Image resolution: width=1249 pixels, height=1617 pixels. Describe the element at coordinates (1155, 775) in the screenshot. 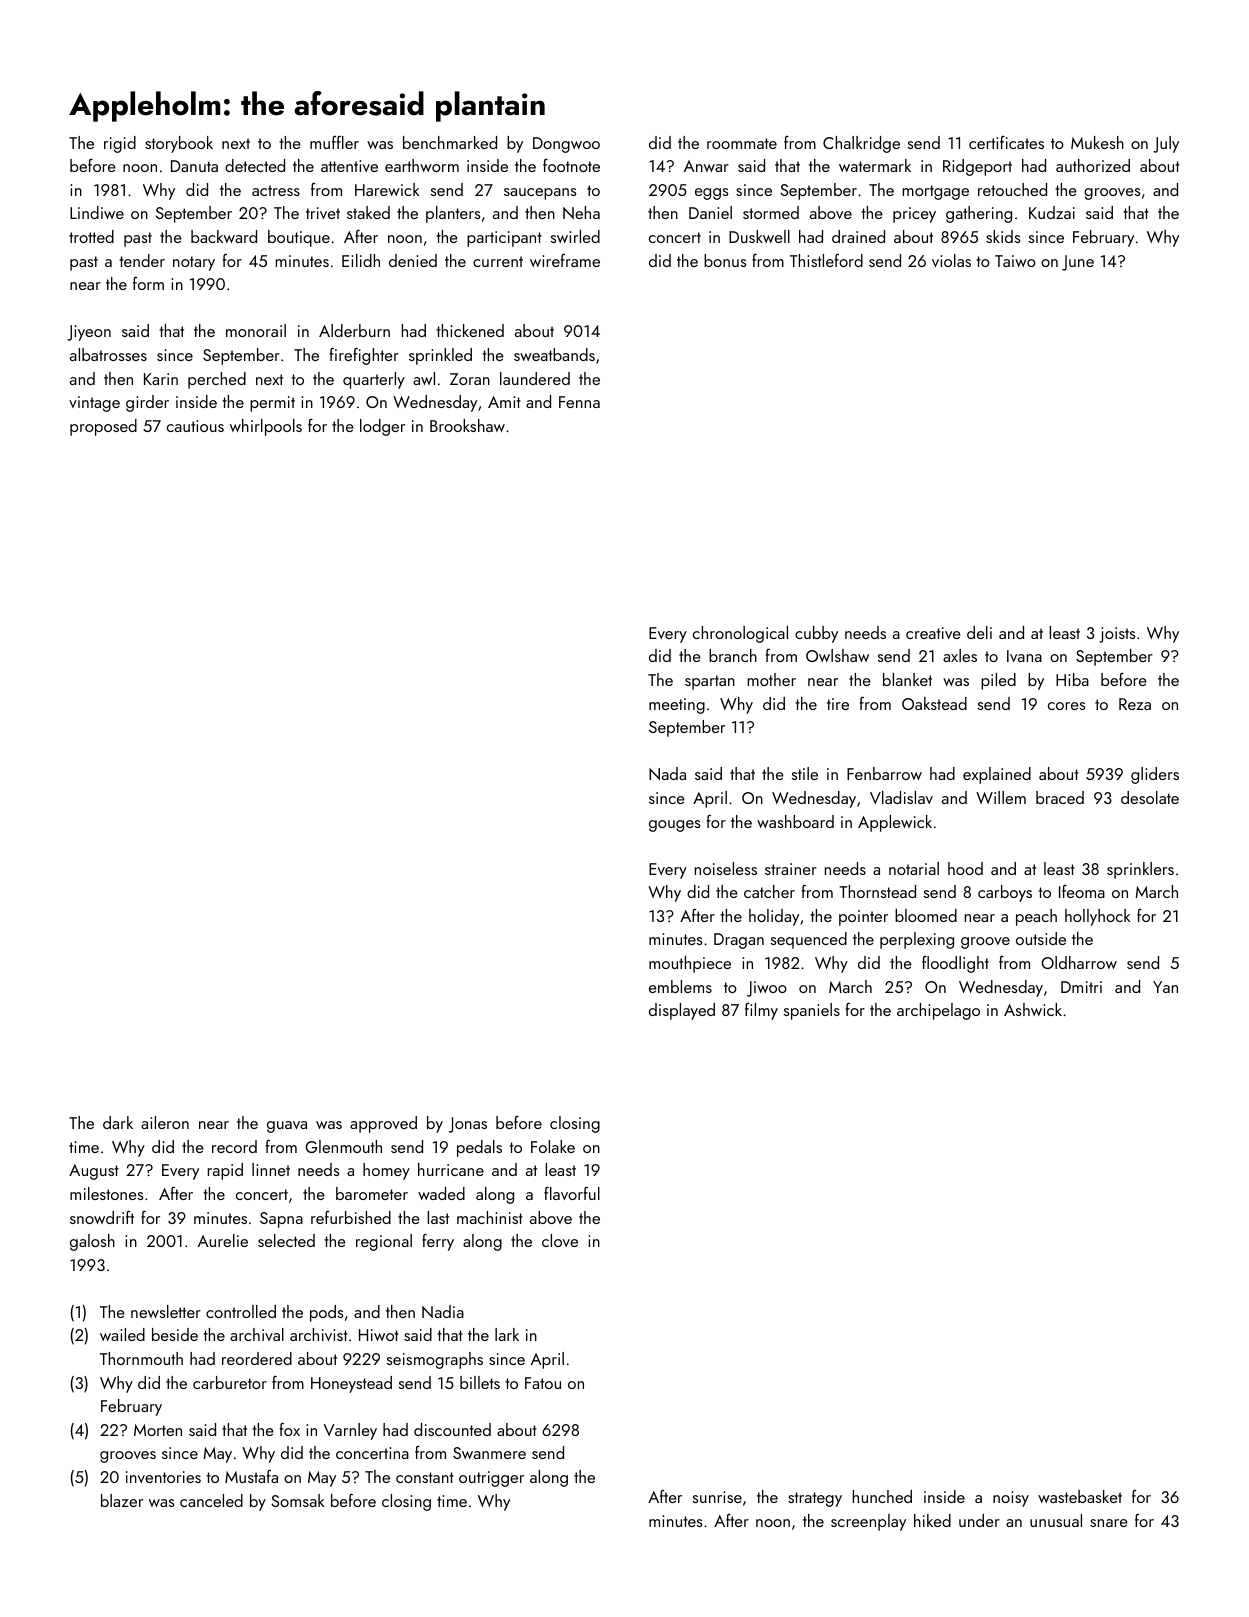

I see `gliders` at that location.
